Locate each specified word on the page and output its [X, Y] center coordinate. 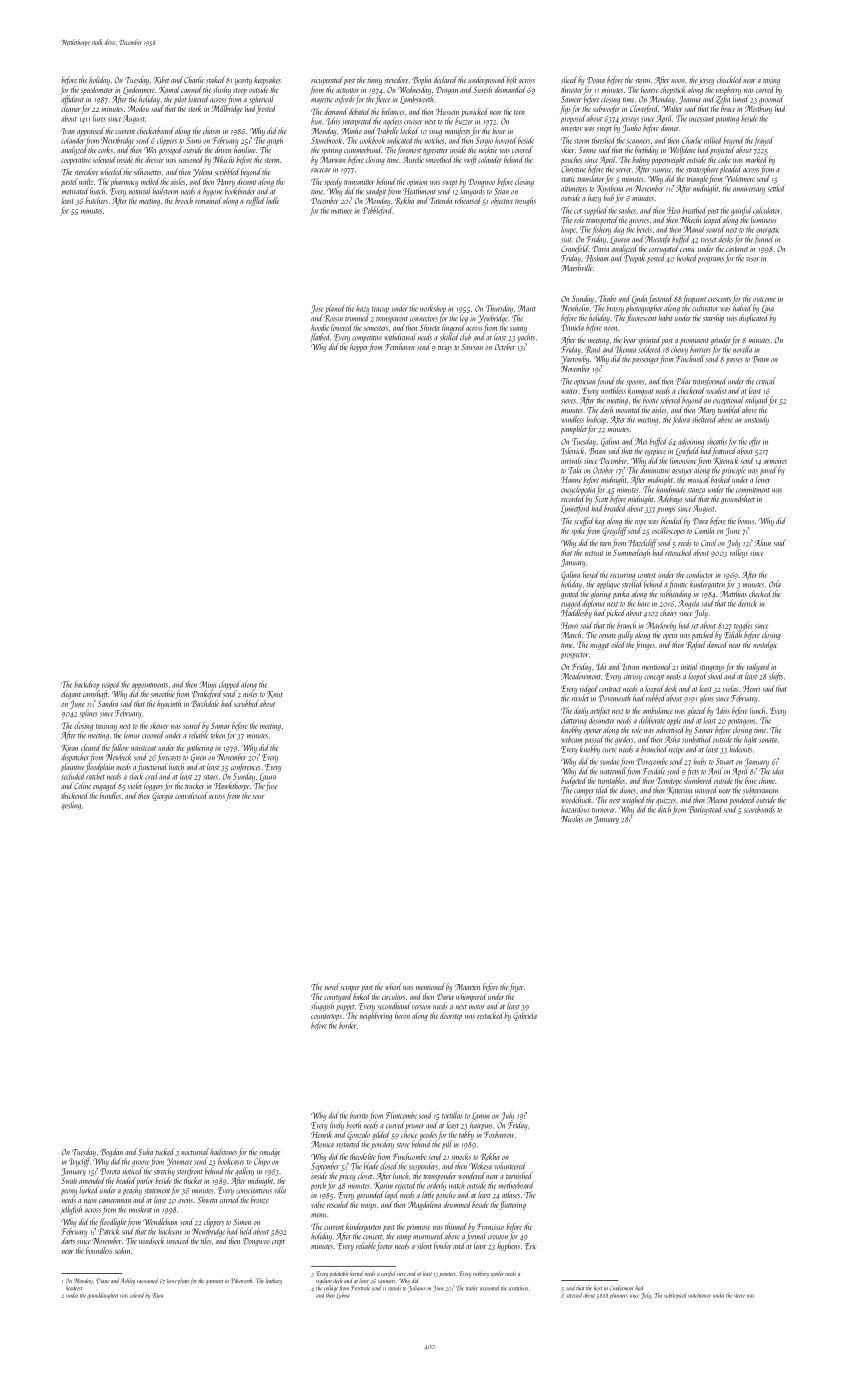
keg [599, 521]
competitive [367, 339]
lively [337, 1125]
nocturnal [195, 1151]
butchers [96, 200]
